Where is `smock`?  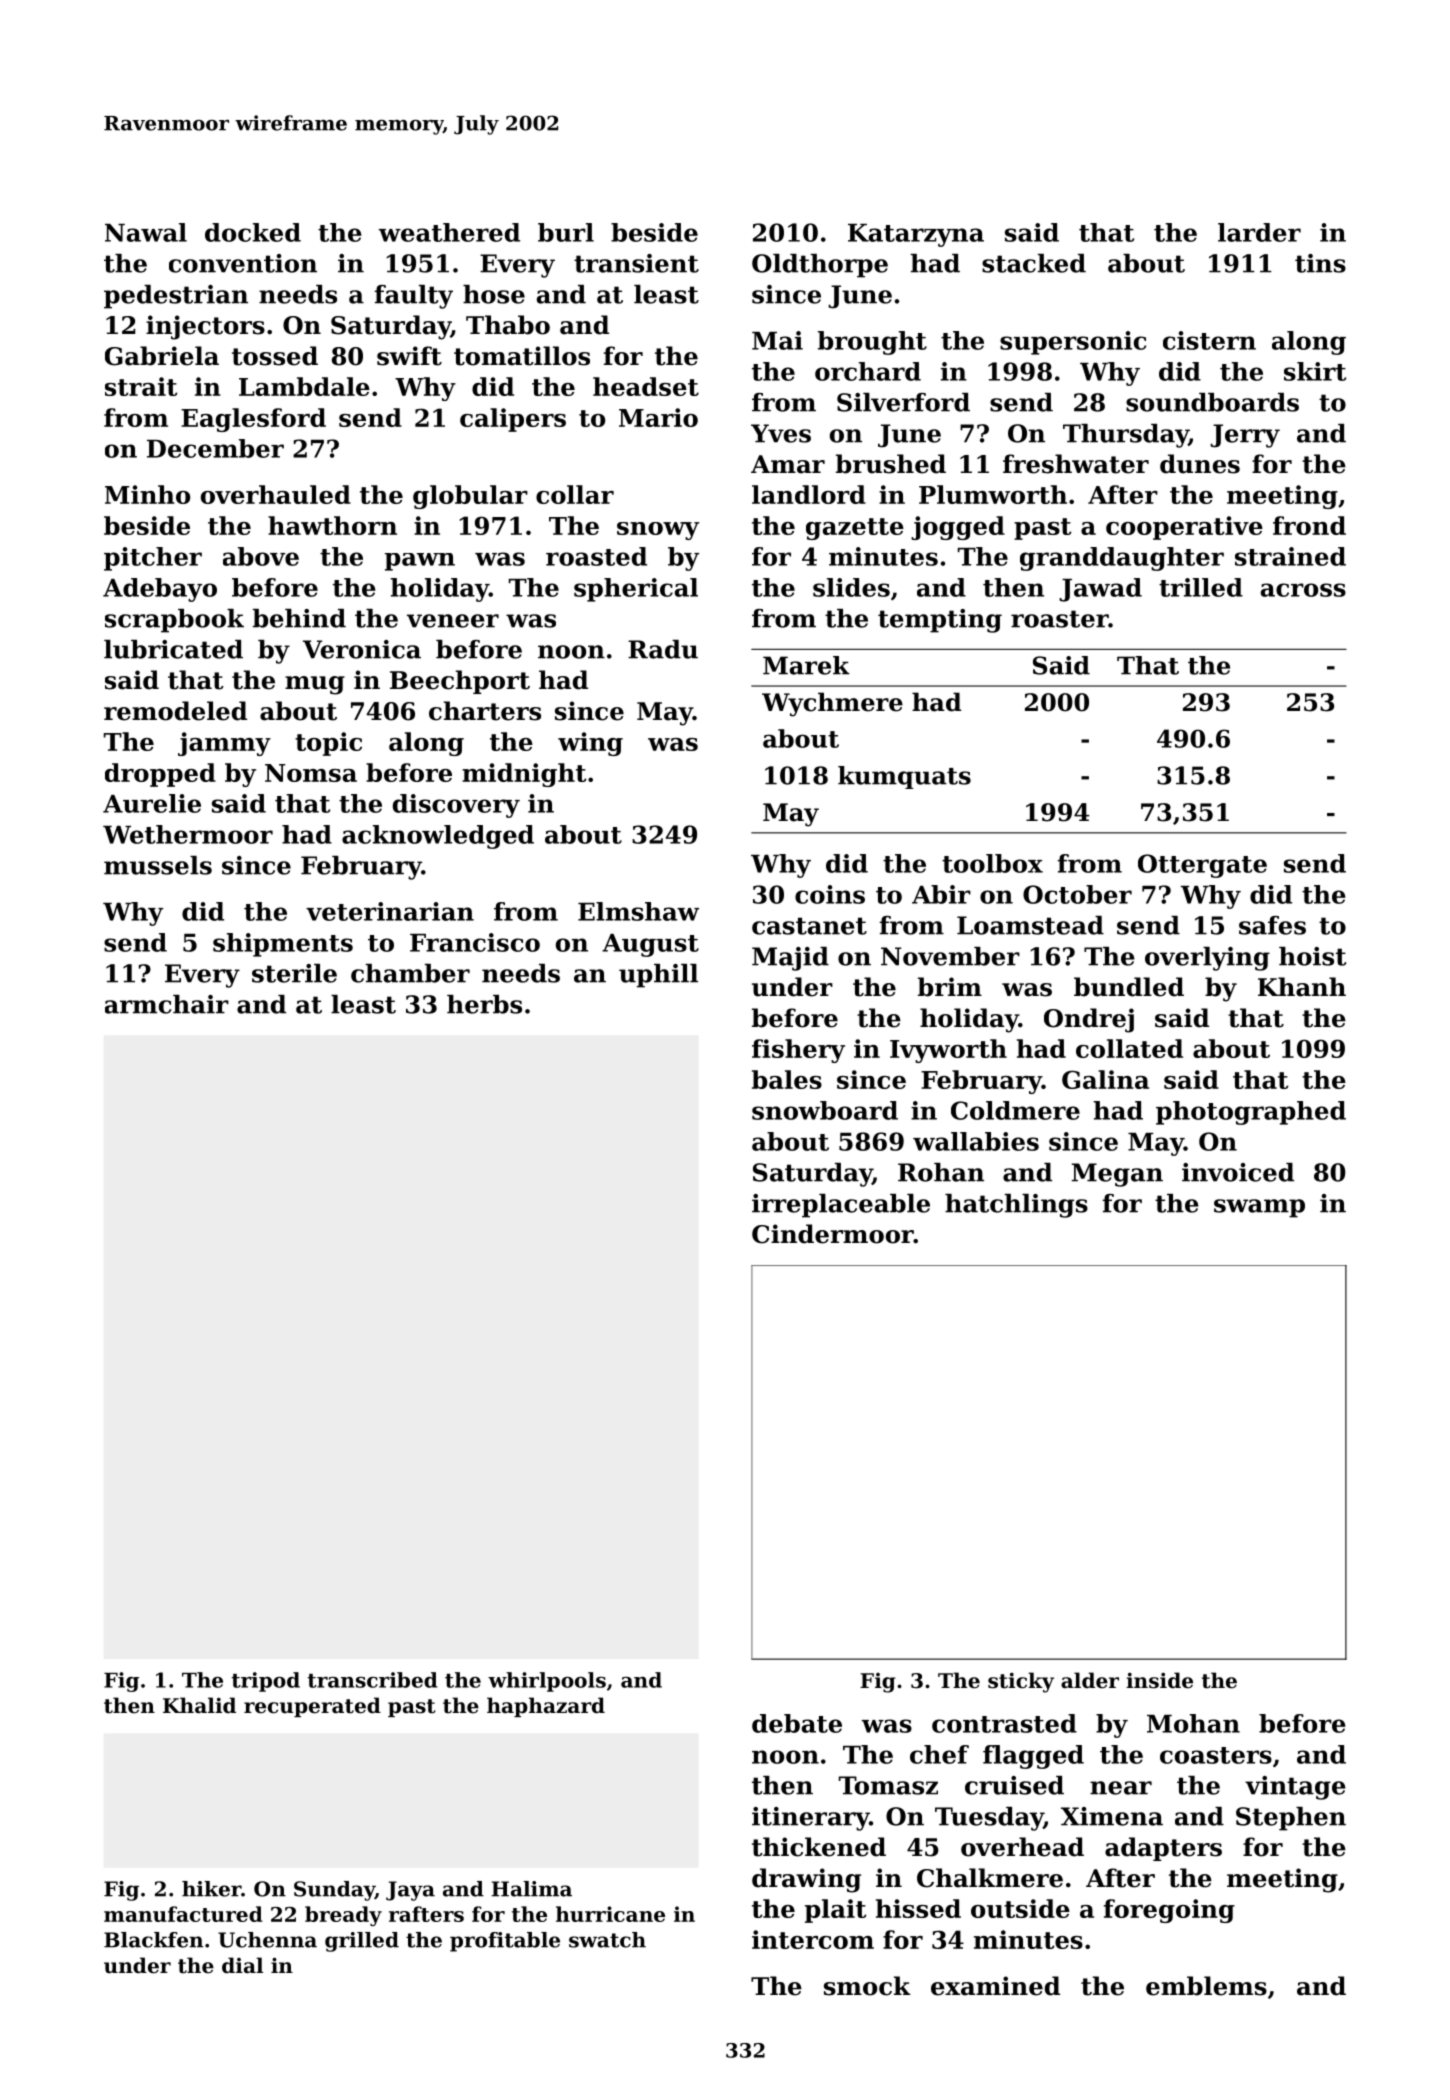
smock is located at coordinates (867, 1986).
